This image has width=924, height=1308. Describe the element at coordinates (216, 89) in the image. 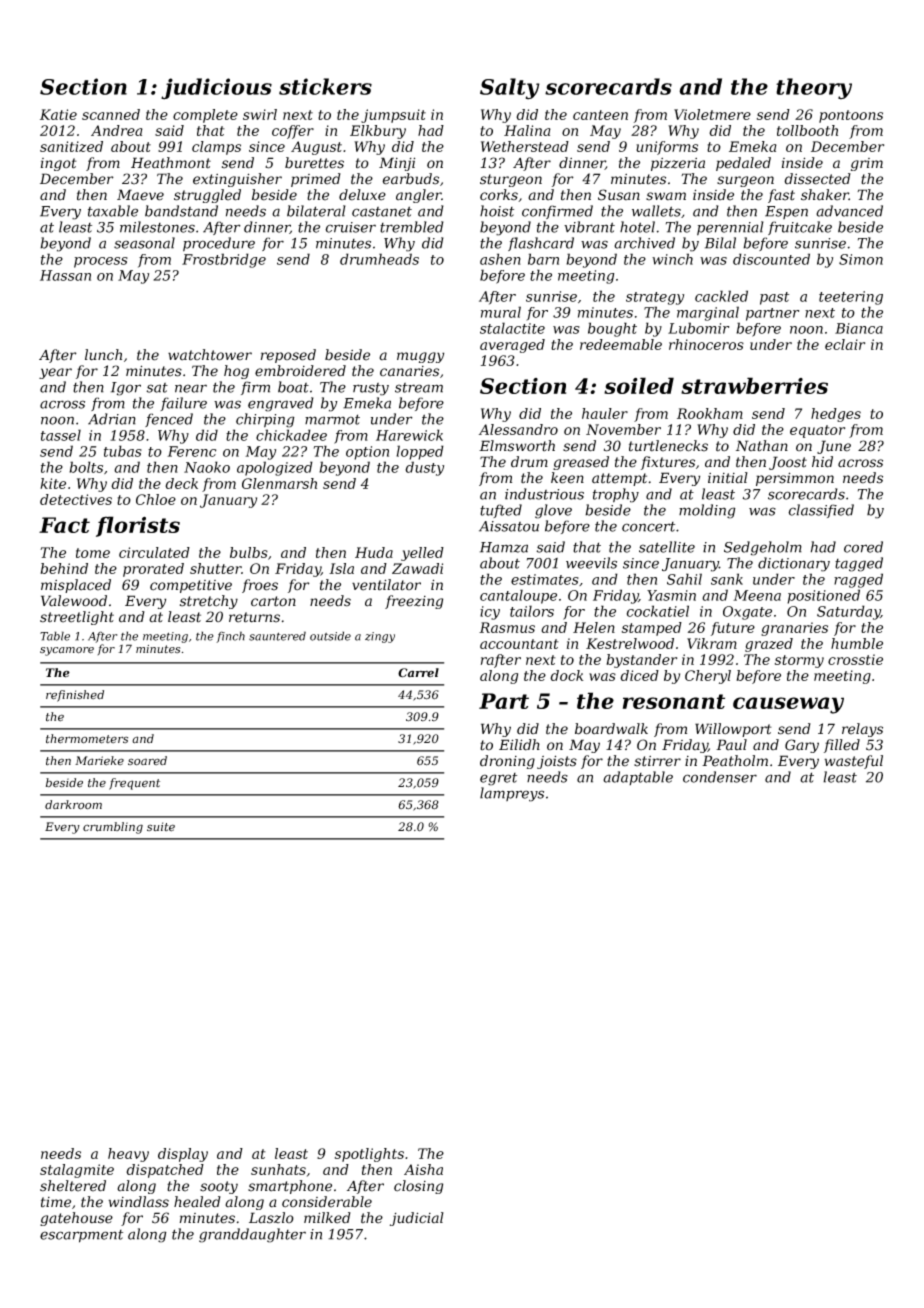

I see `judicious` at that location.
